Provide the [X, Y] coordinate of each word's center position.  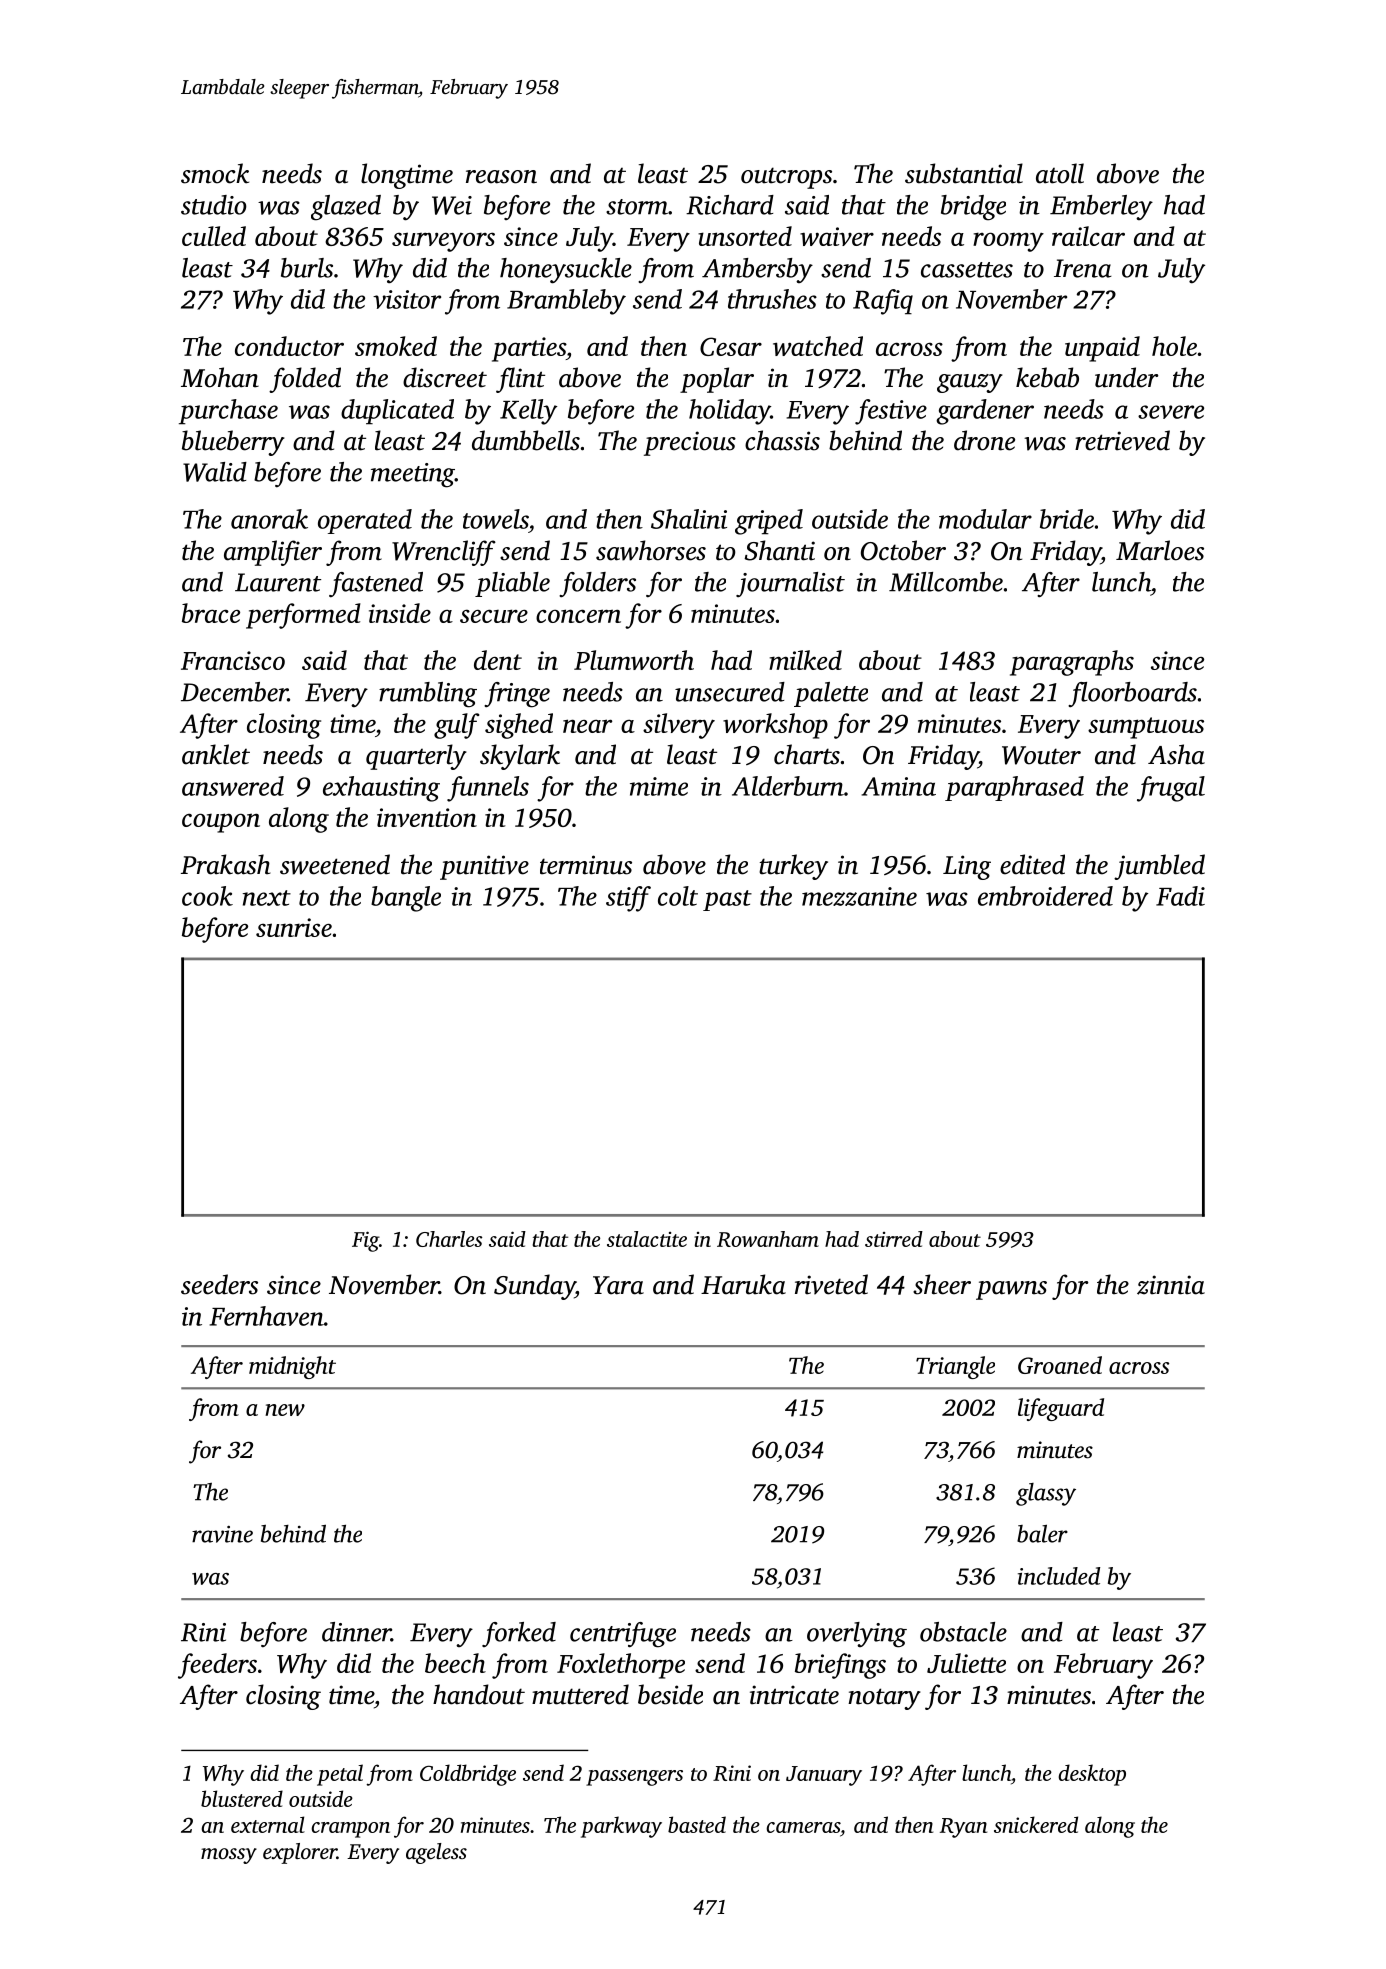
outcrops [786, 178]
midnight [292, 1367]
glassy [1046, 1494]
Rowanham [768, 1239]
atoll [1060, 173]
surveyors [443, 242]
